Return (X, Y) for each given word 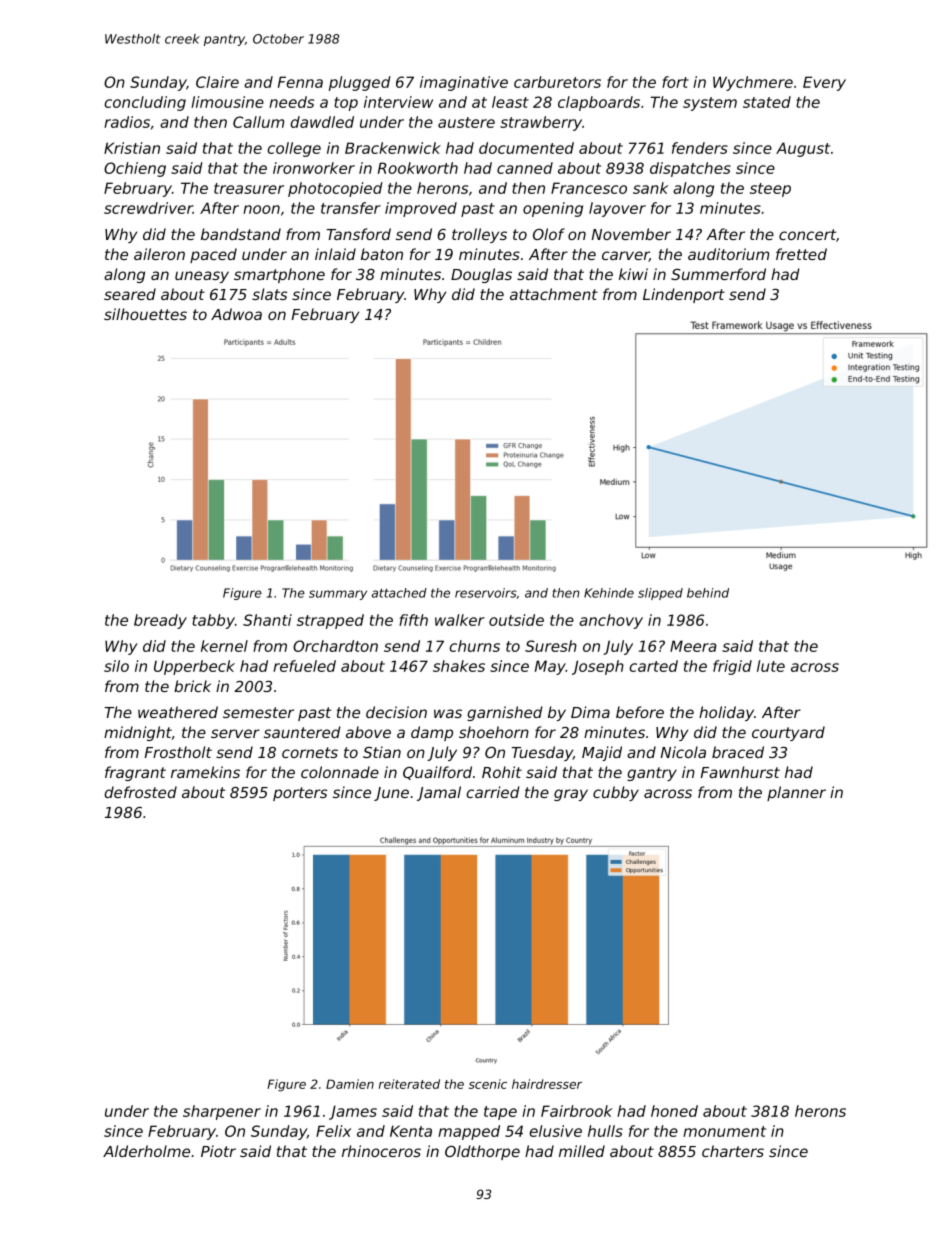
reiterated (409, 1084)
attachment (554, 294)
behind (708, 593)
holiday (726, 713)
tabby (213, 621)
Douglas (481, 275)
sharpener (222, 1112)
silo (116, 666)
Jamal (439, 793)
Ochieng (135, 169)
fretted (801, 254)
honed (674, 1111)
